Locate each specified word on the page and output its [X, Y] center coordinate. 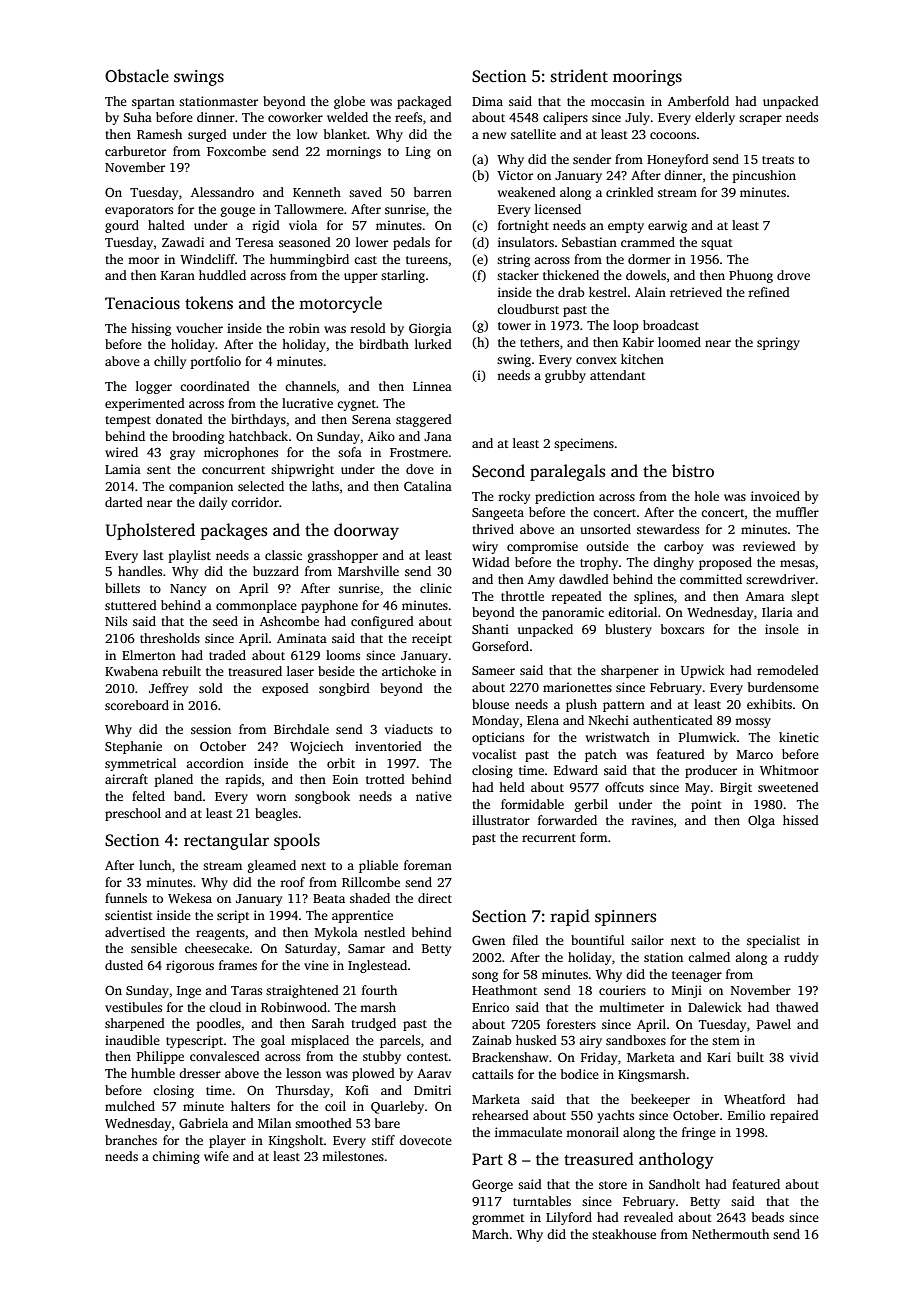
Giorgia [430, 329]
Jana [438, 436]
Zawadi [183, 242]
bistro [693, 471]
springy [778, 343]
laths [325, 486]
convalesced [225, 1056]
